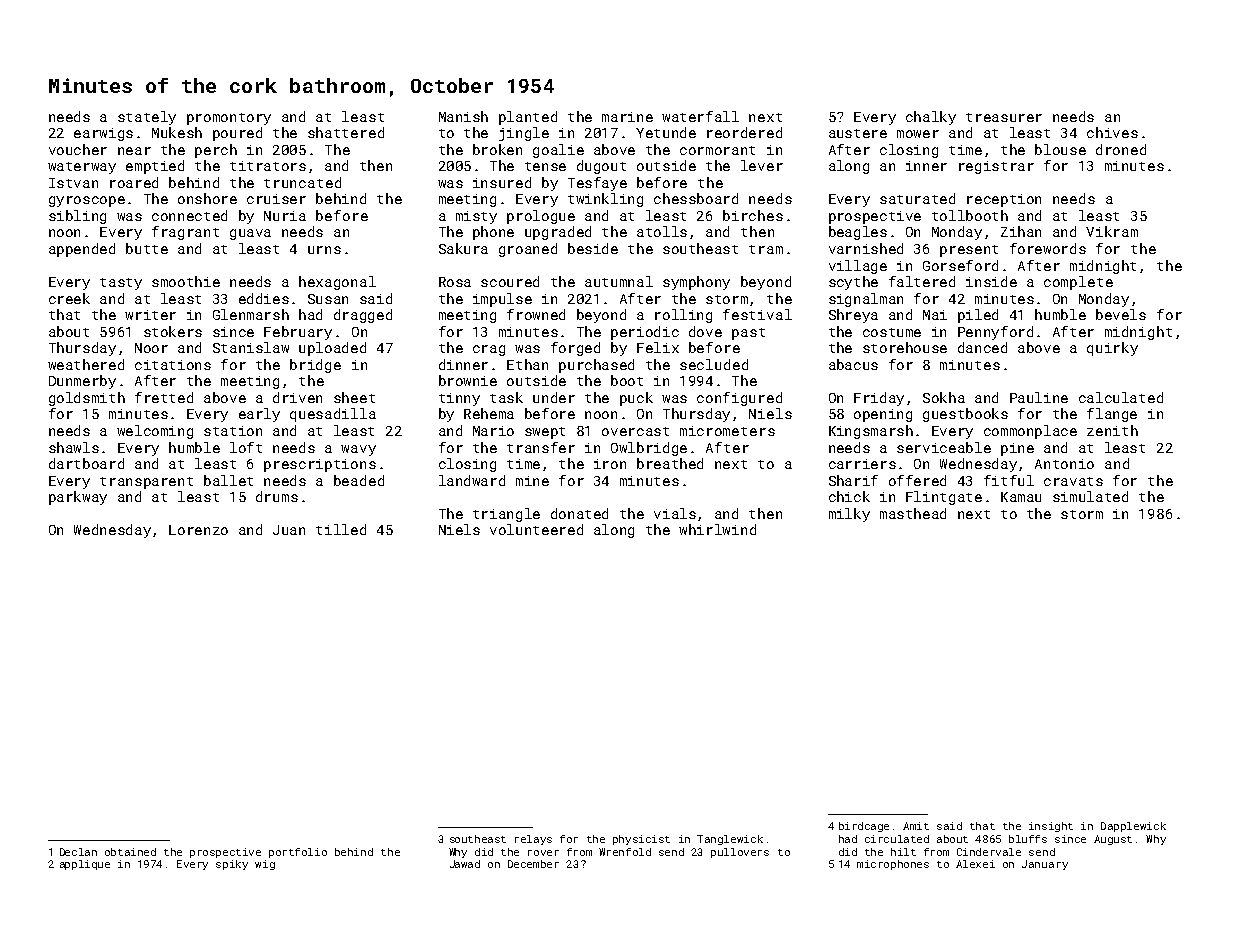 The height and width of the image is (952, 1233). I want to click on appended, so click(82, 250).
